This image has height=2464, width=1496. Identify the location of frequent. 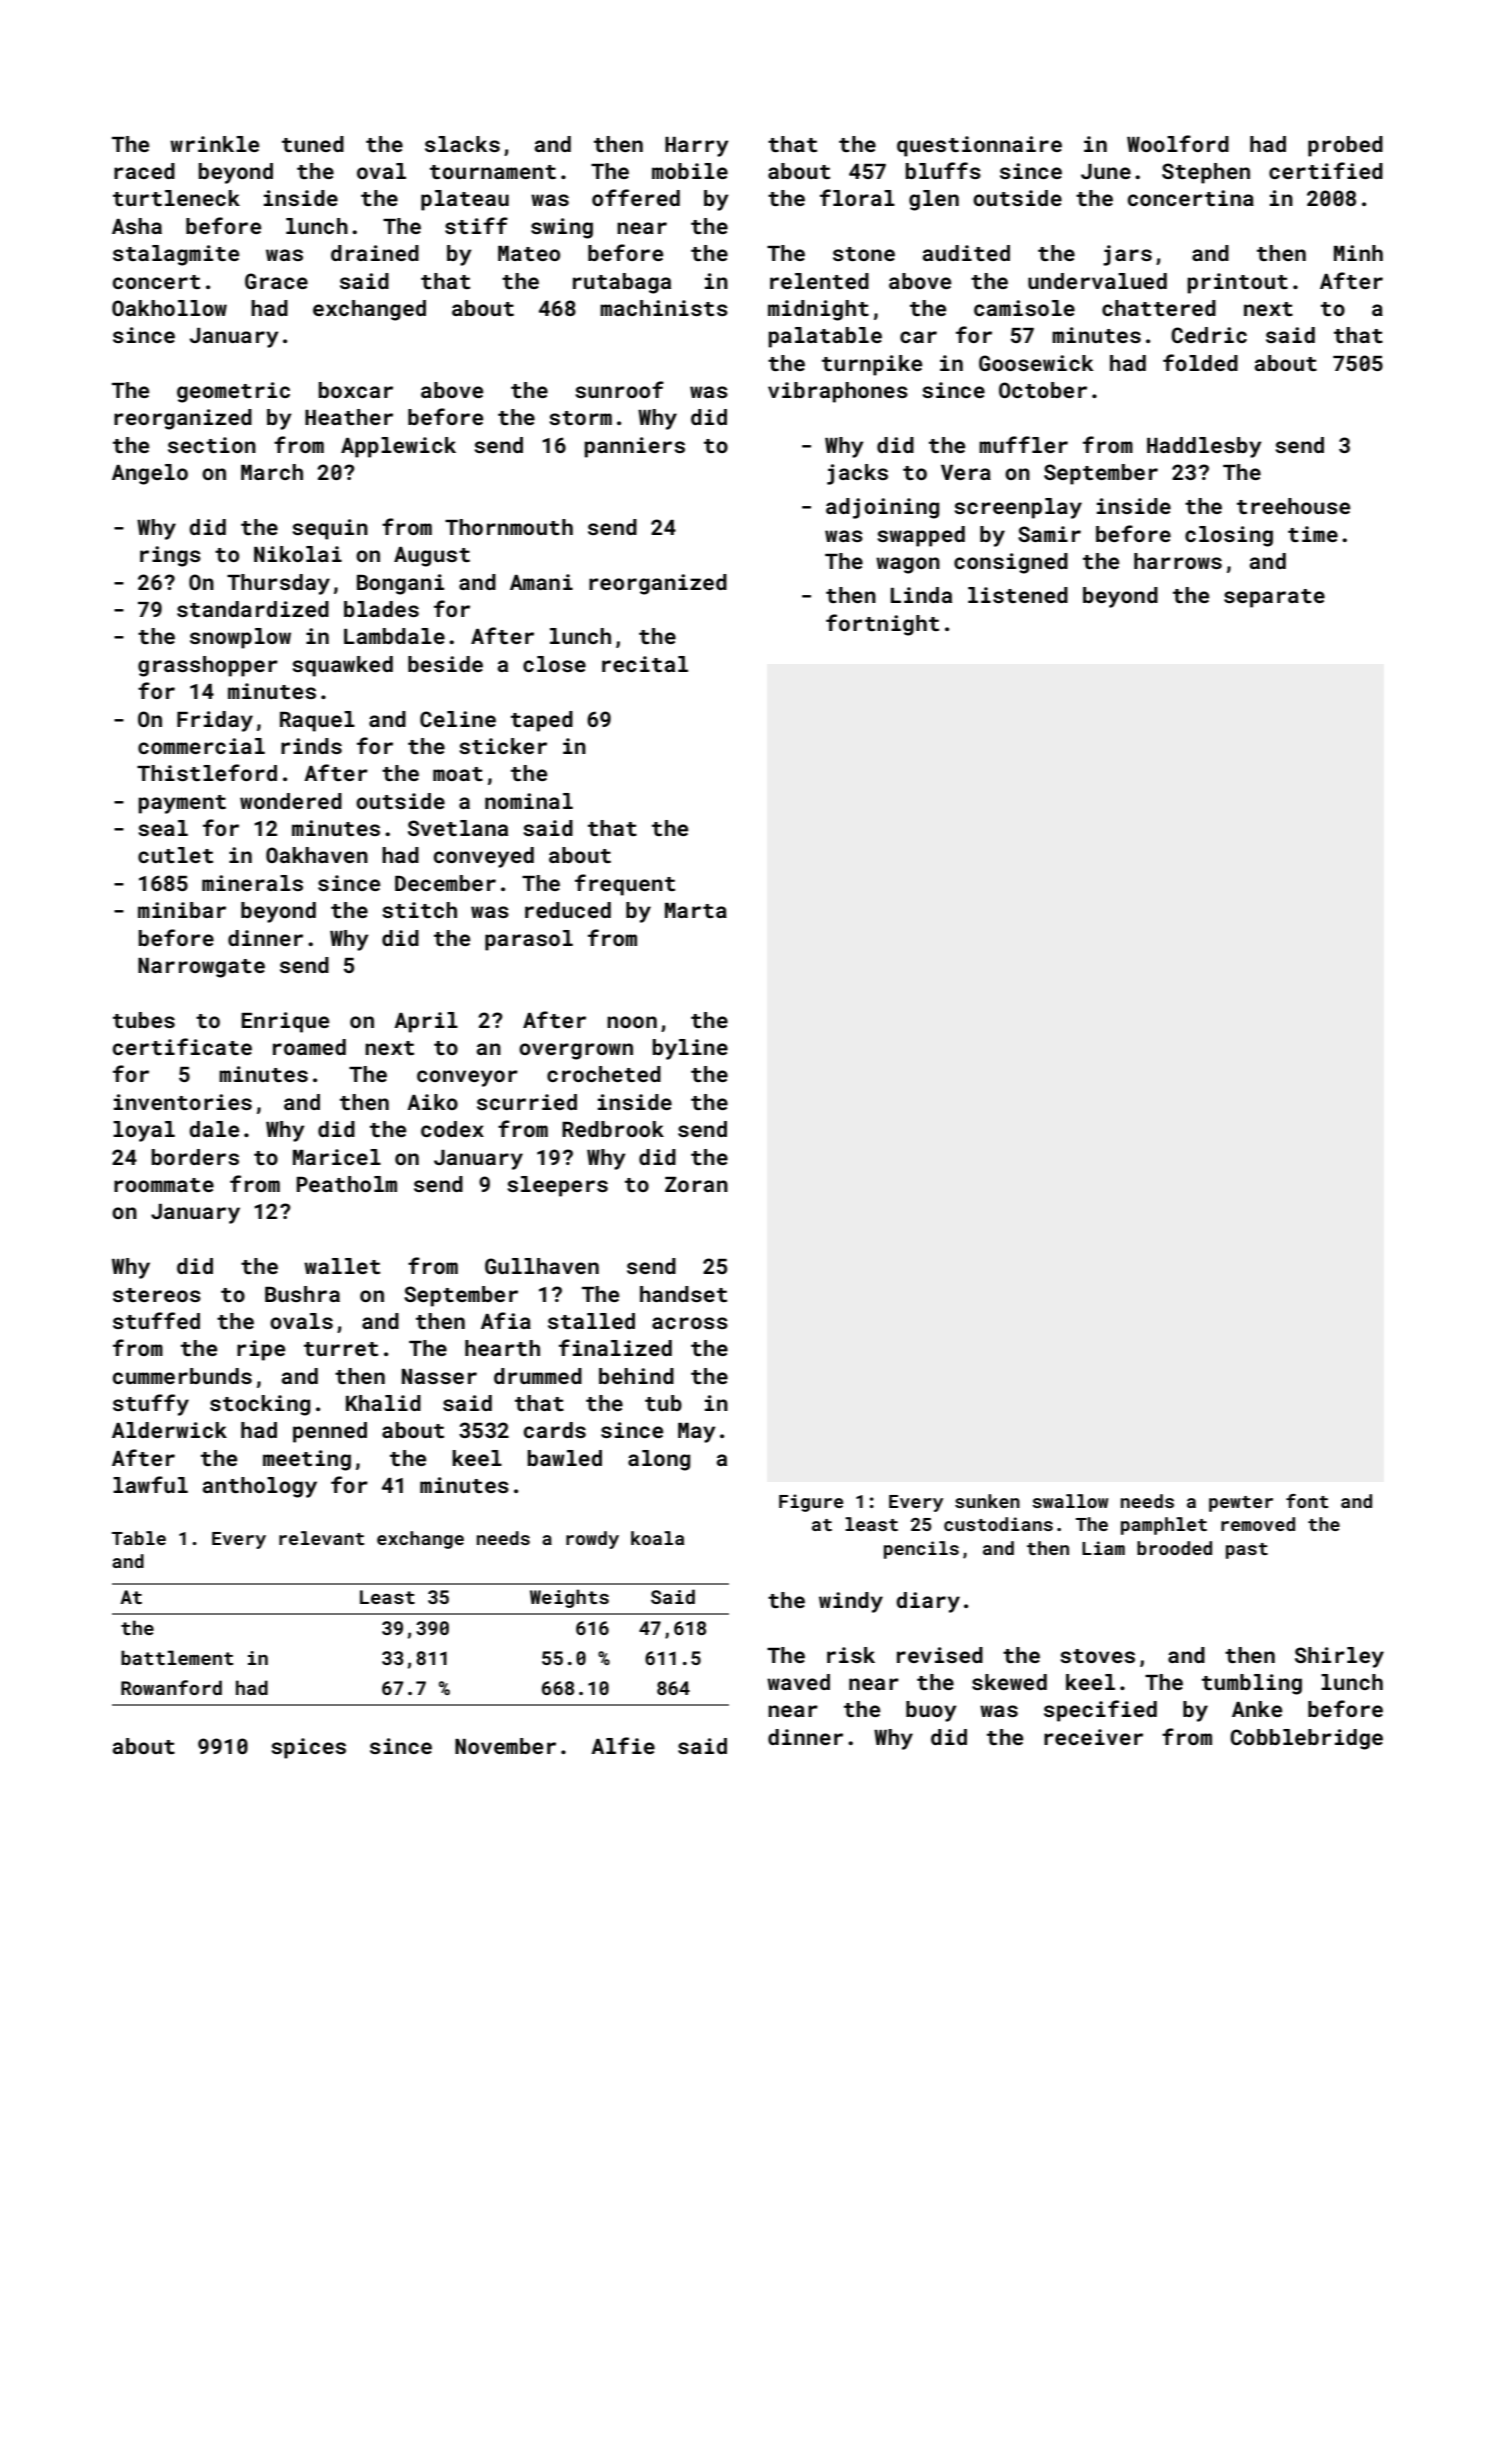
(625, 885).
